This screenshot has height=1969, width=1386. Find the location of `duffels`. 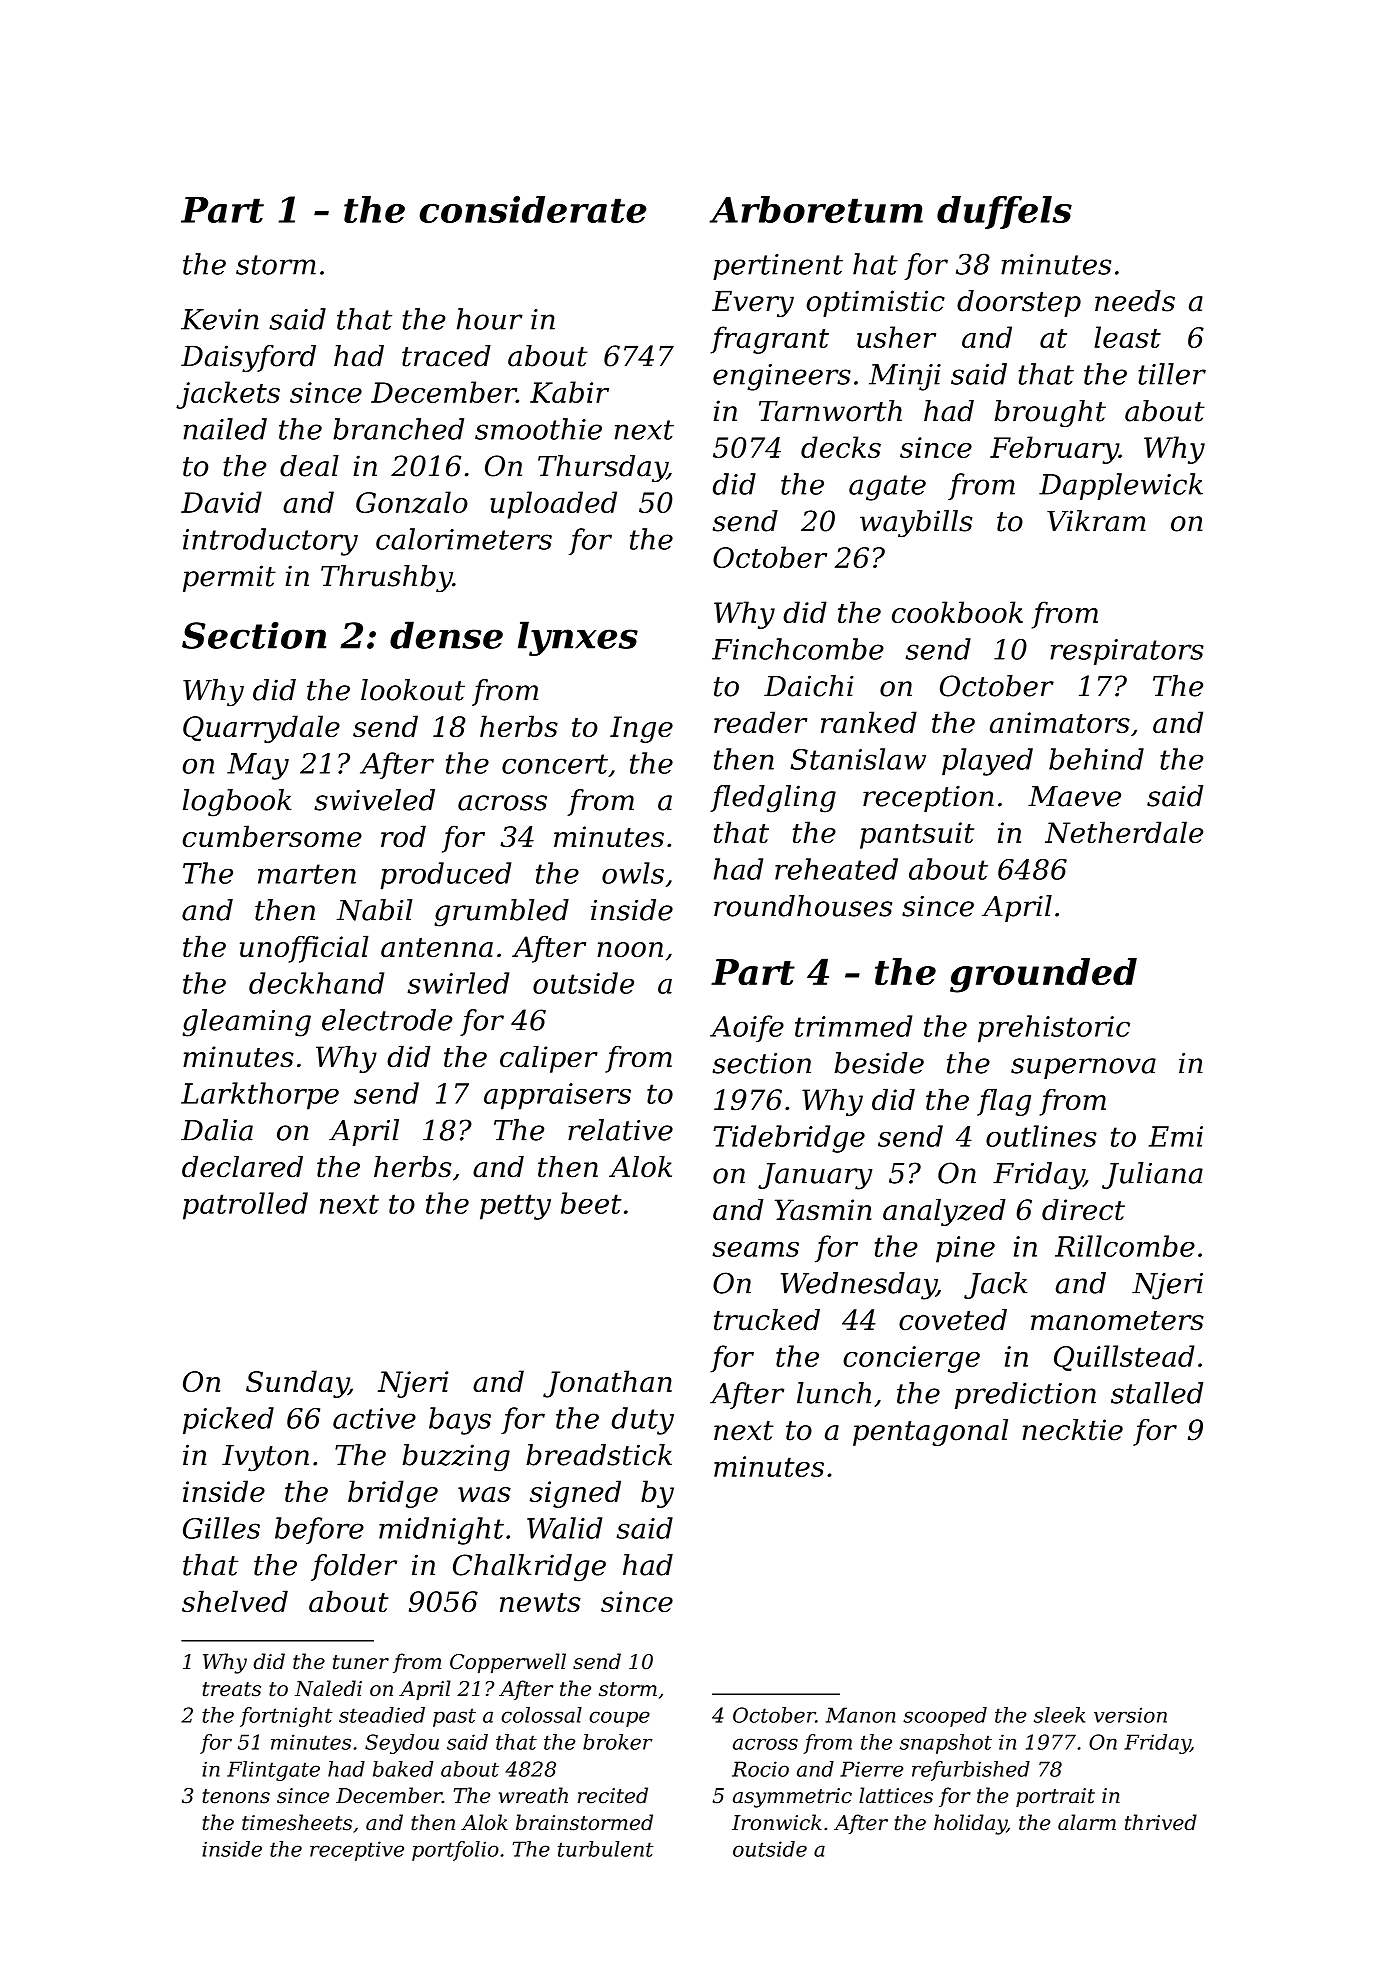

duffels is located at coordinates (1004, 212).
